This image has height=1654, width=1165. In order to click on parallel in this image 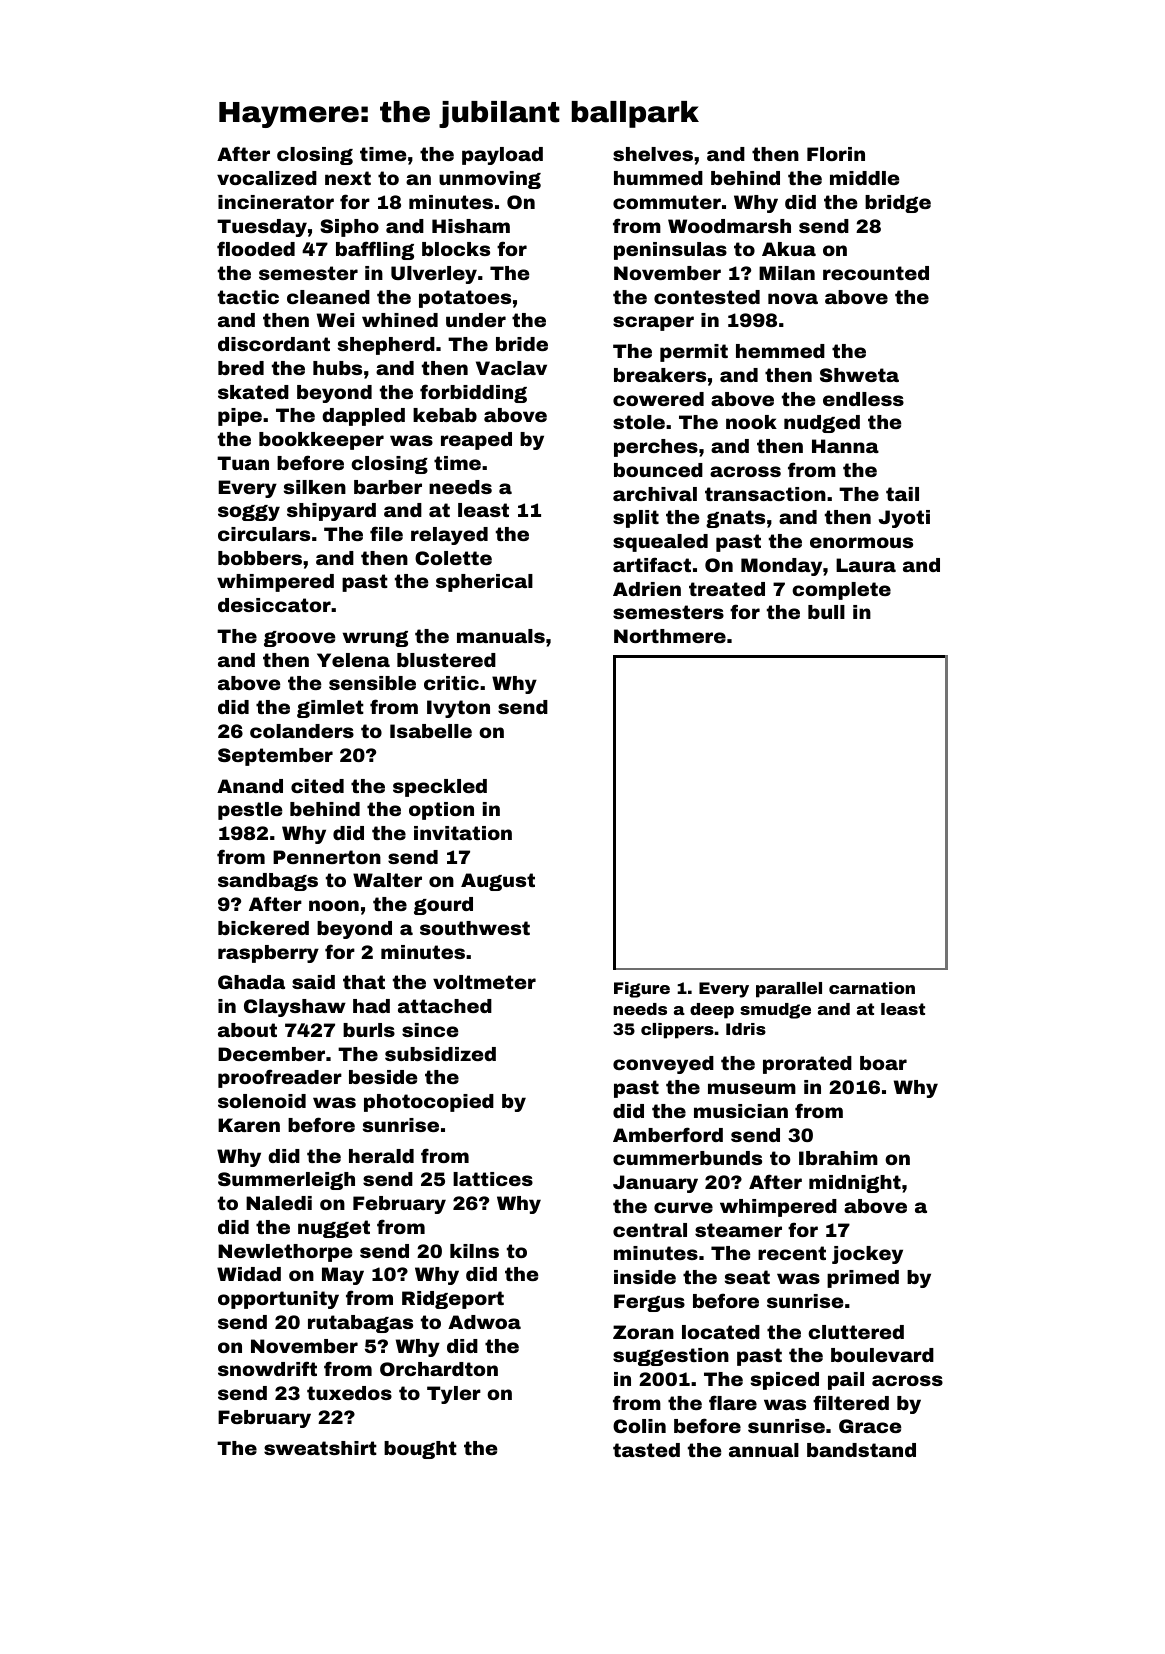, I will do `click(789, 990)`.
